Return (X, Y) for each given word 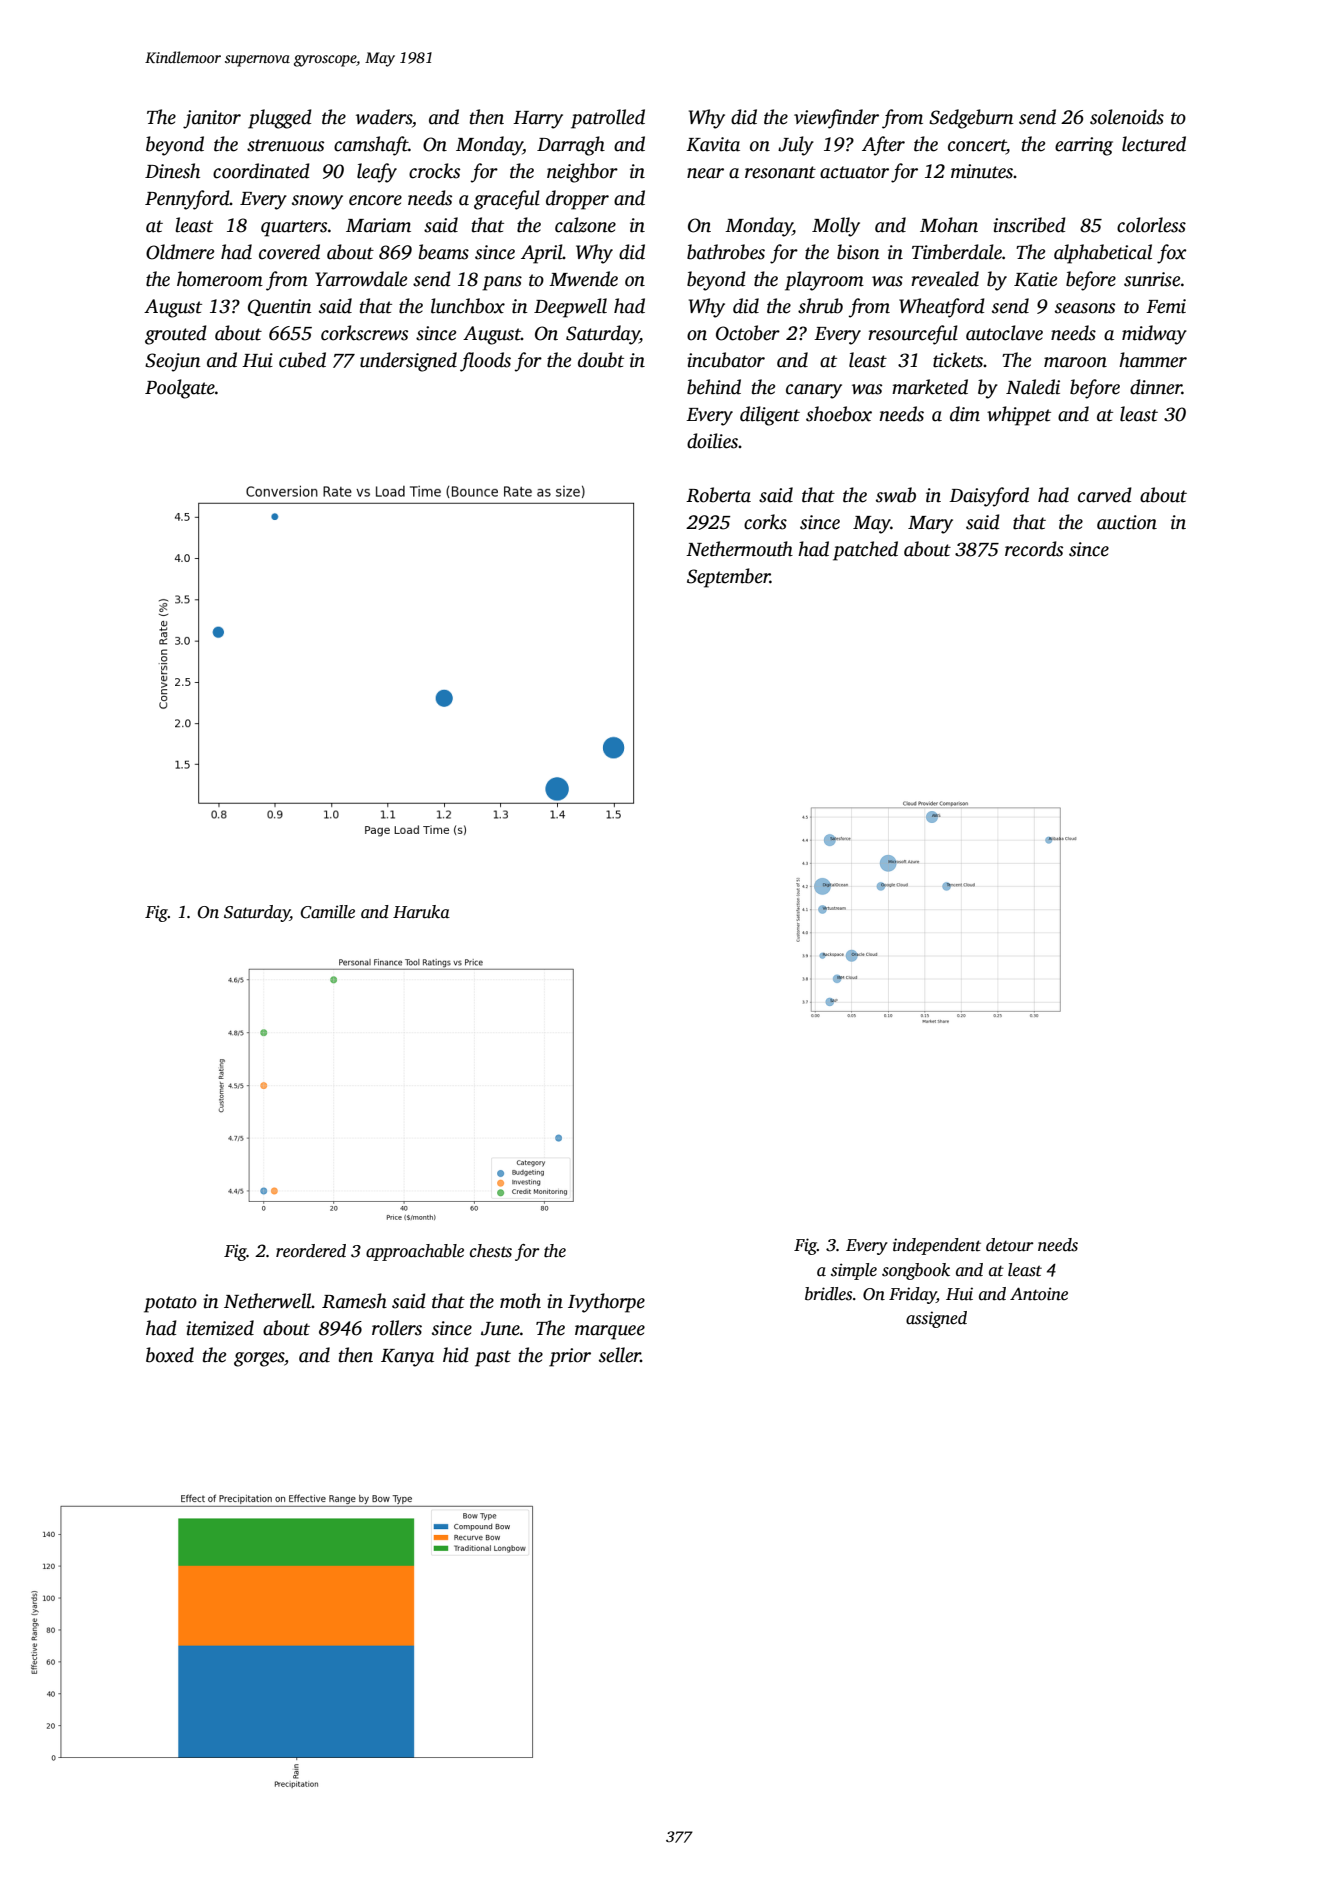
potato (170, 1304)
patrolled (608, 119)
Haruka (421, 912)
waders (384, 117)
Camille (328, 912)
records (1034, 549)
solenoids (1127, 117)
